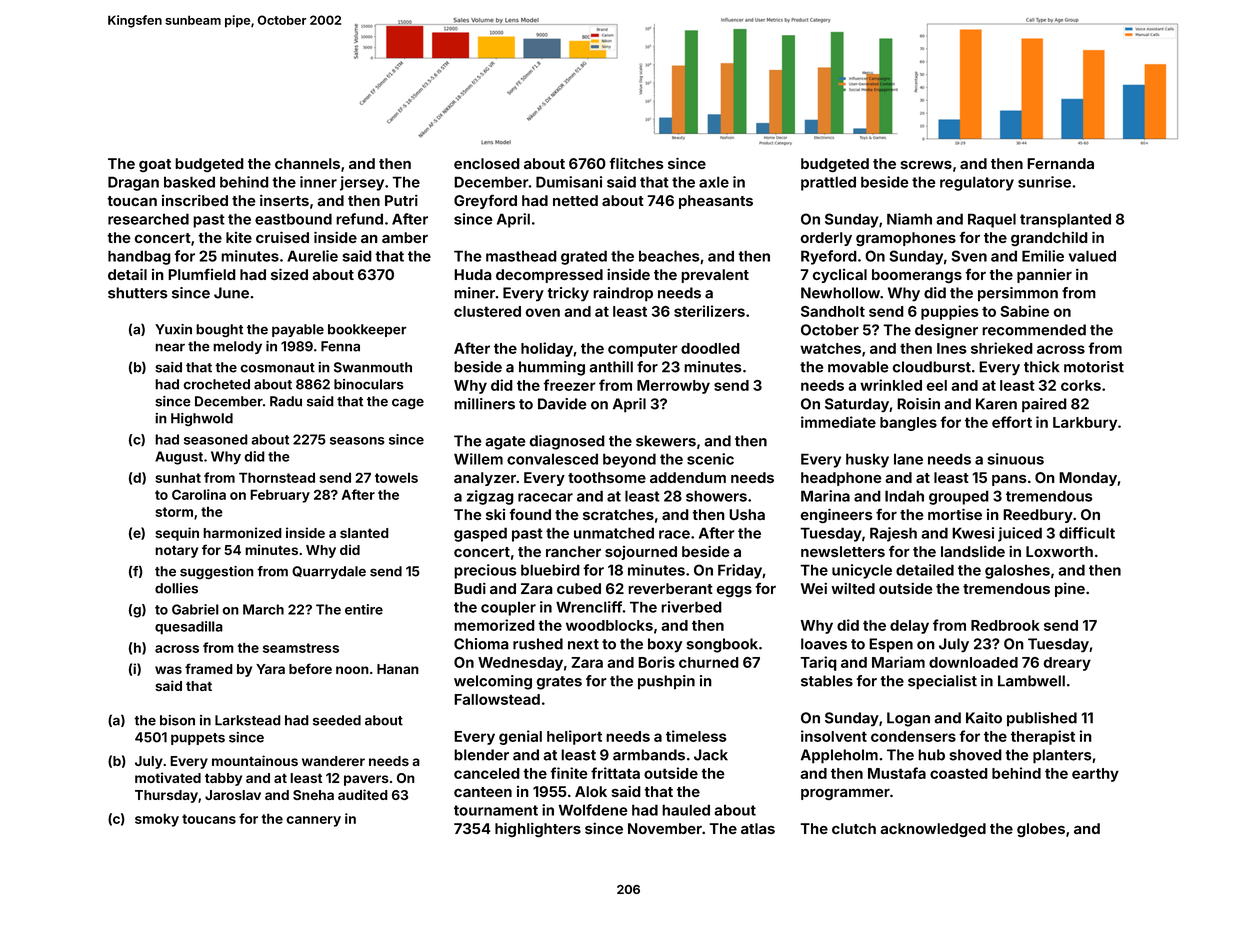 Image resolution: width=1233 pixels, height=952 pixels. I want to click on rushed, so click(538, 644).
